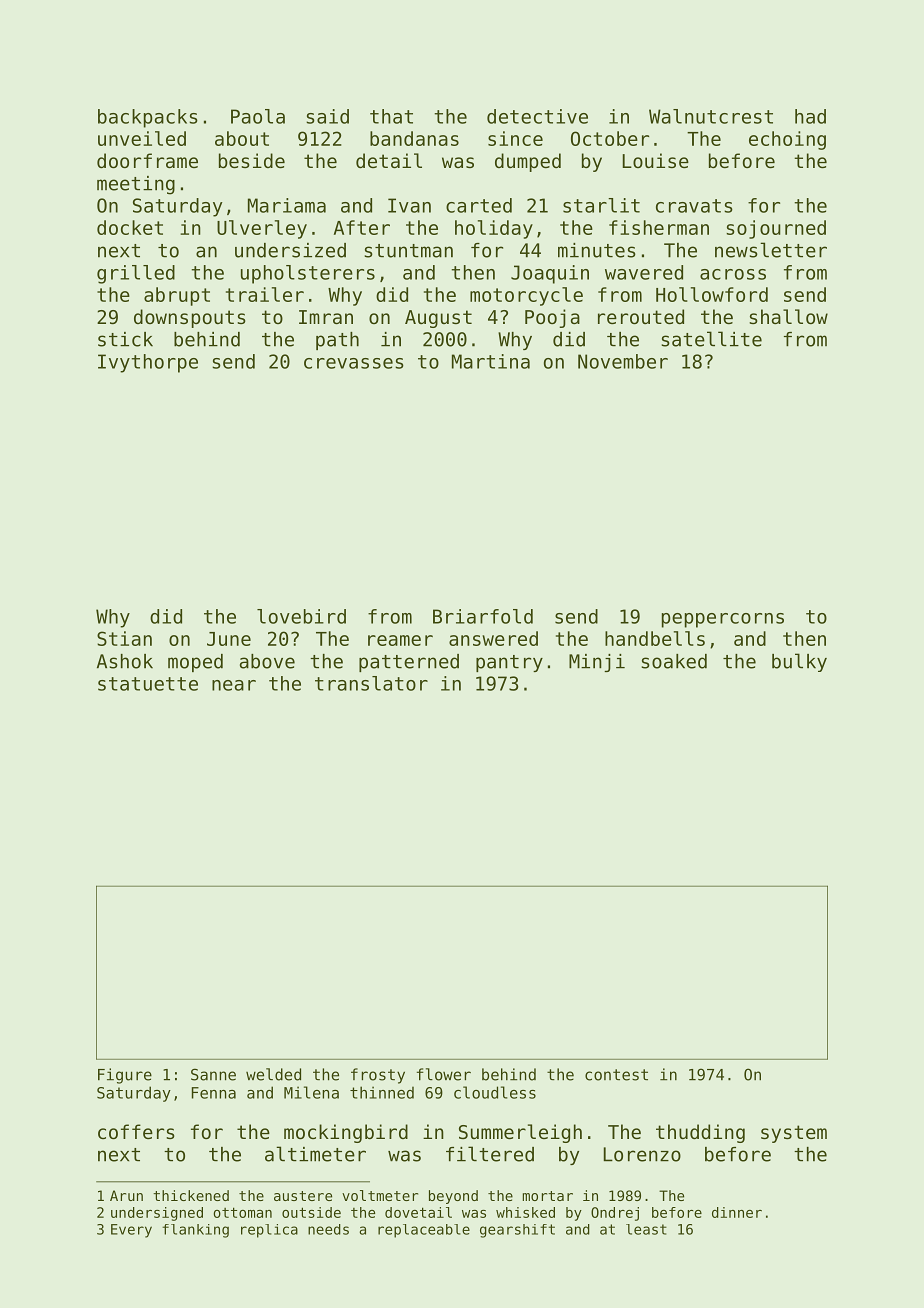  Describe the element at coordinates (391, 116) in the screenshot. I see `that` at that location.
